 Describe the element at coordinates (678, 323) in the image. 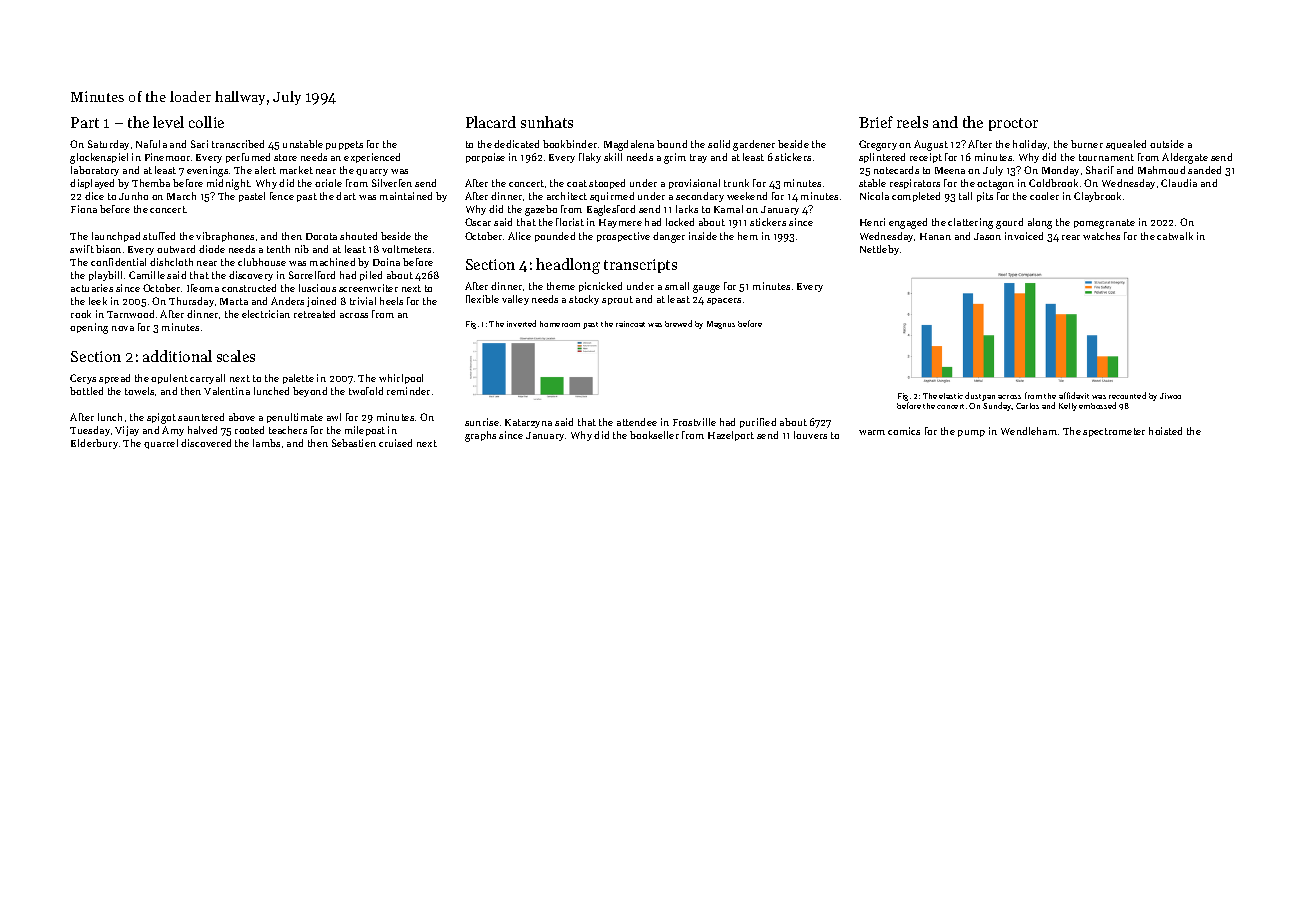

I see `brewed` at that location.
